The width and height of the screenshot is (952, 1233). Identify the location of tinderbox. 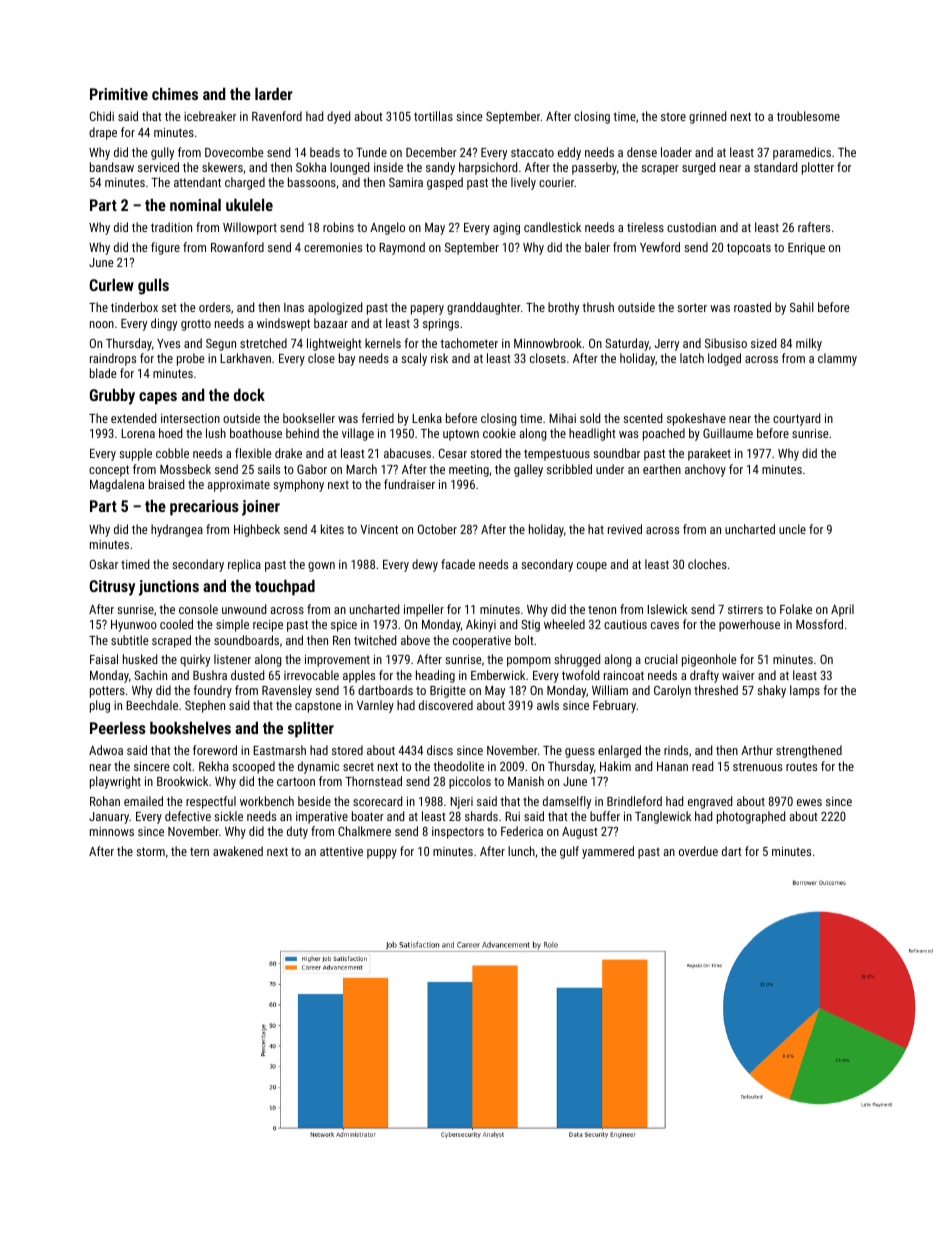
(134, 307).
